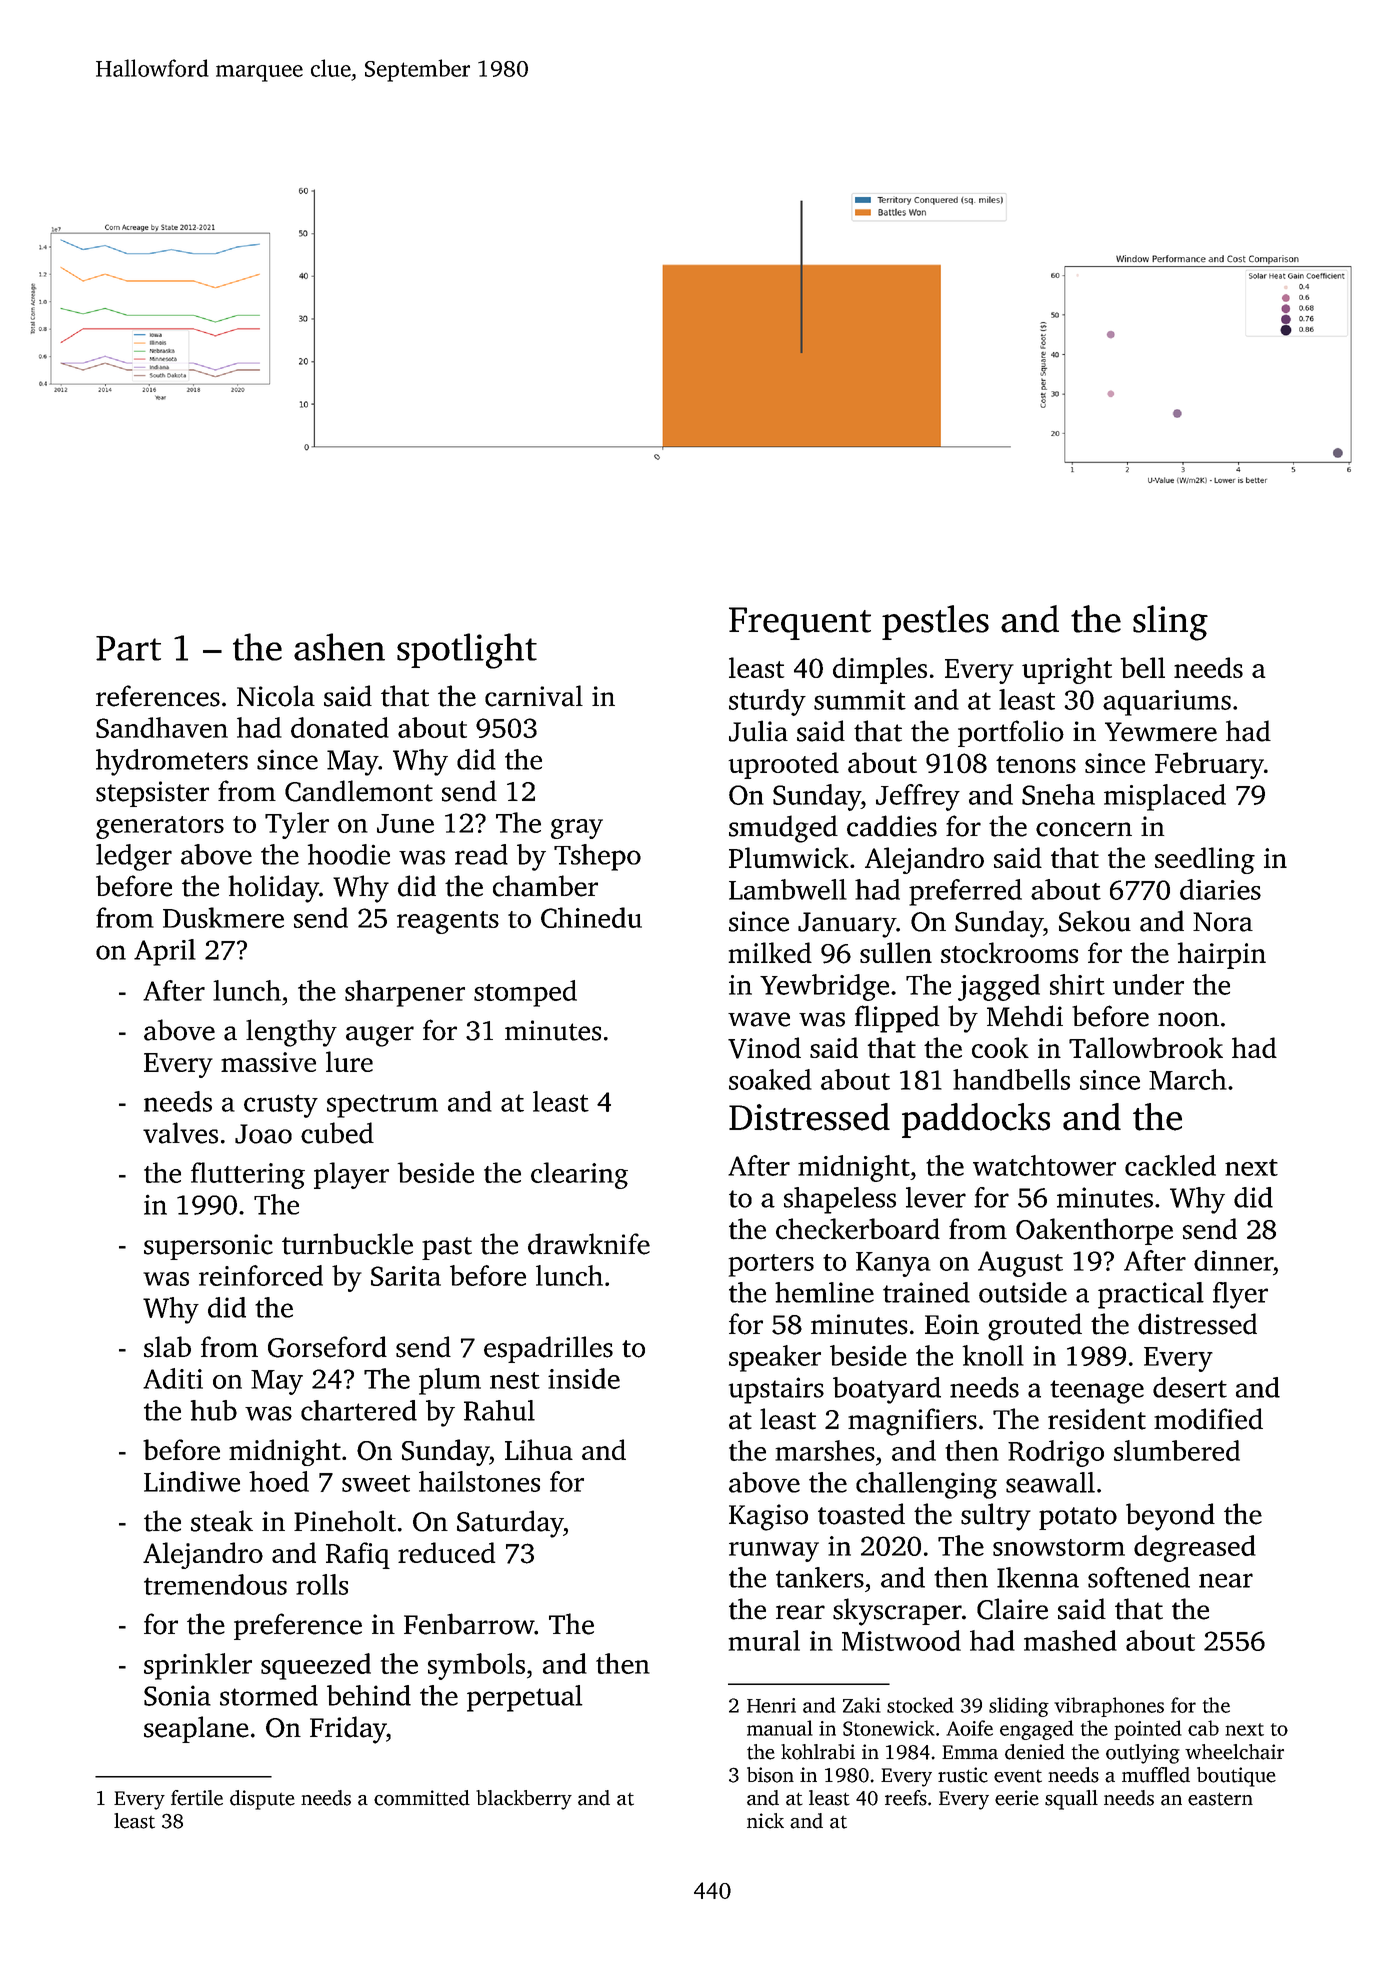 This page has height=1969, width=1386. I want to click on Part, so click(128, 648).
